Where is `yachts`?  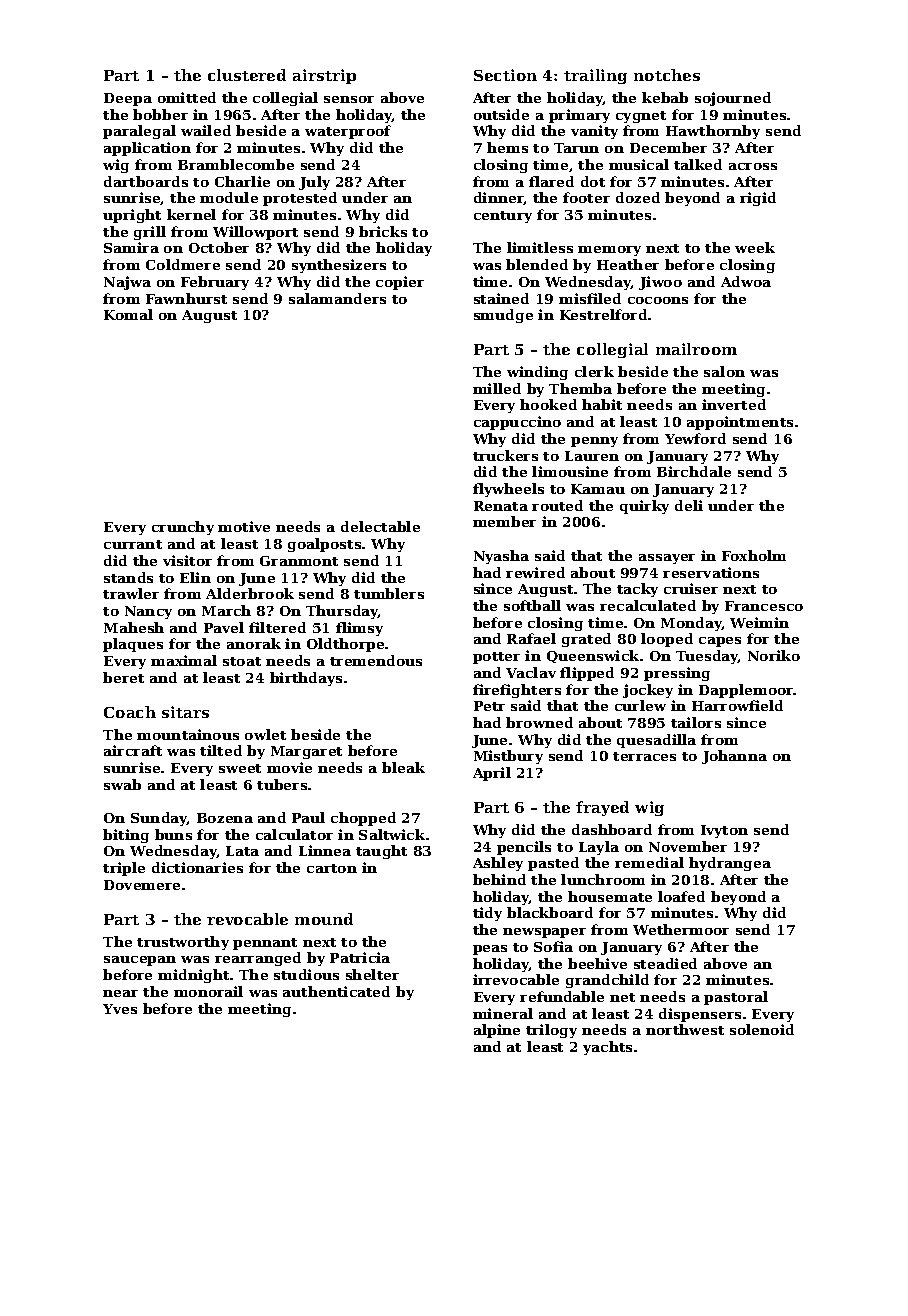
yachts is located at coordinates (607, 1048).
